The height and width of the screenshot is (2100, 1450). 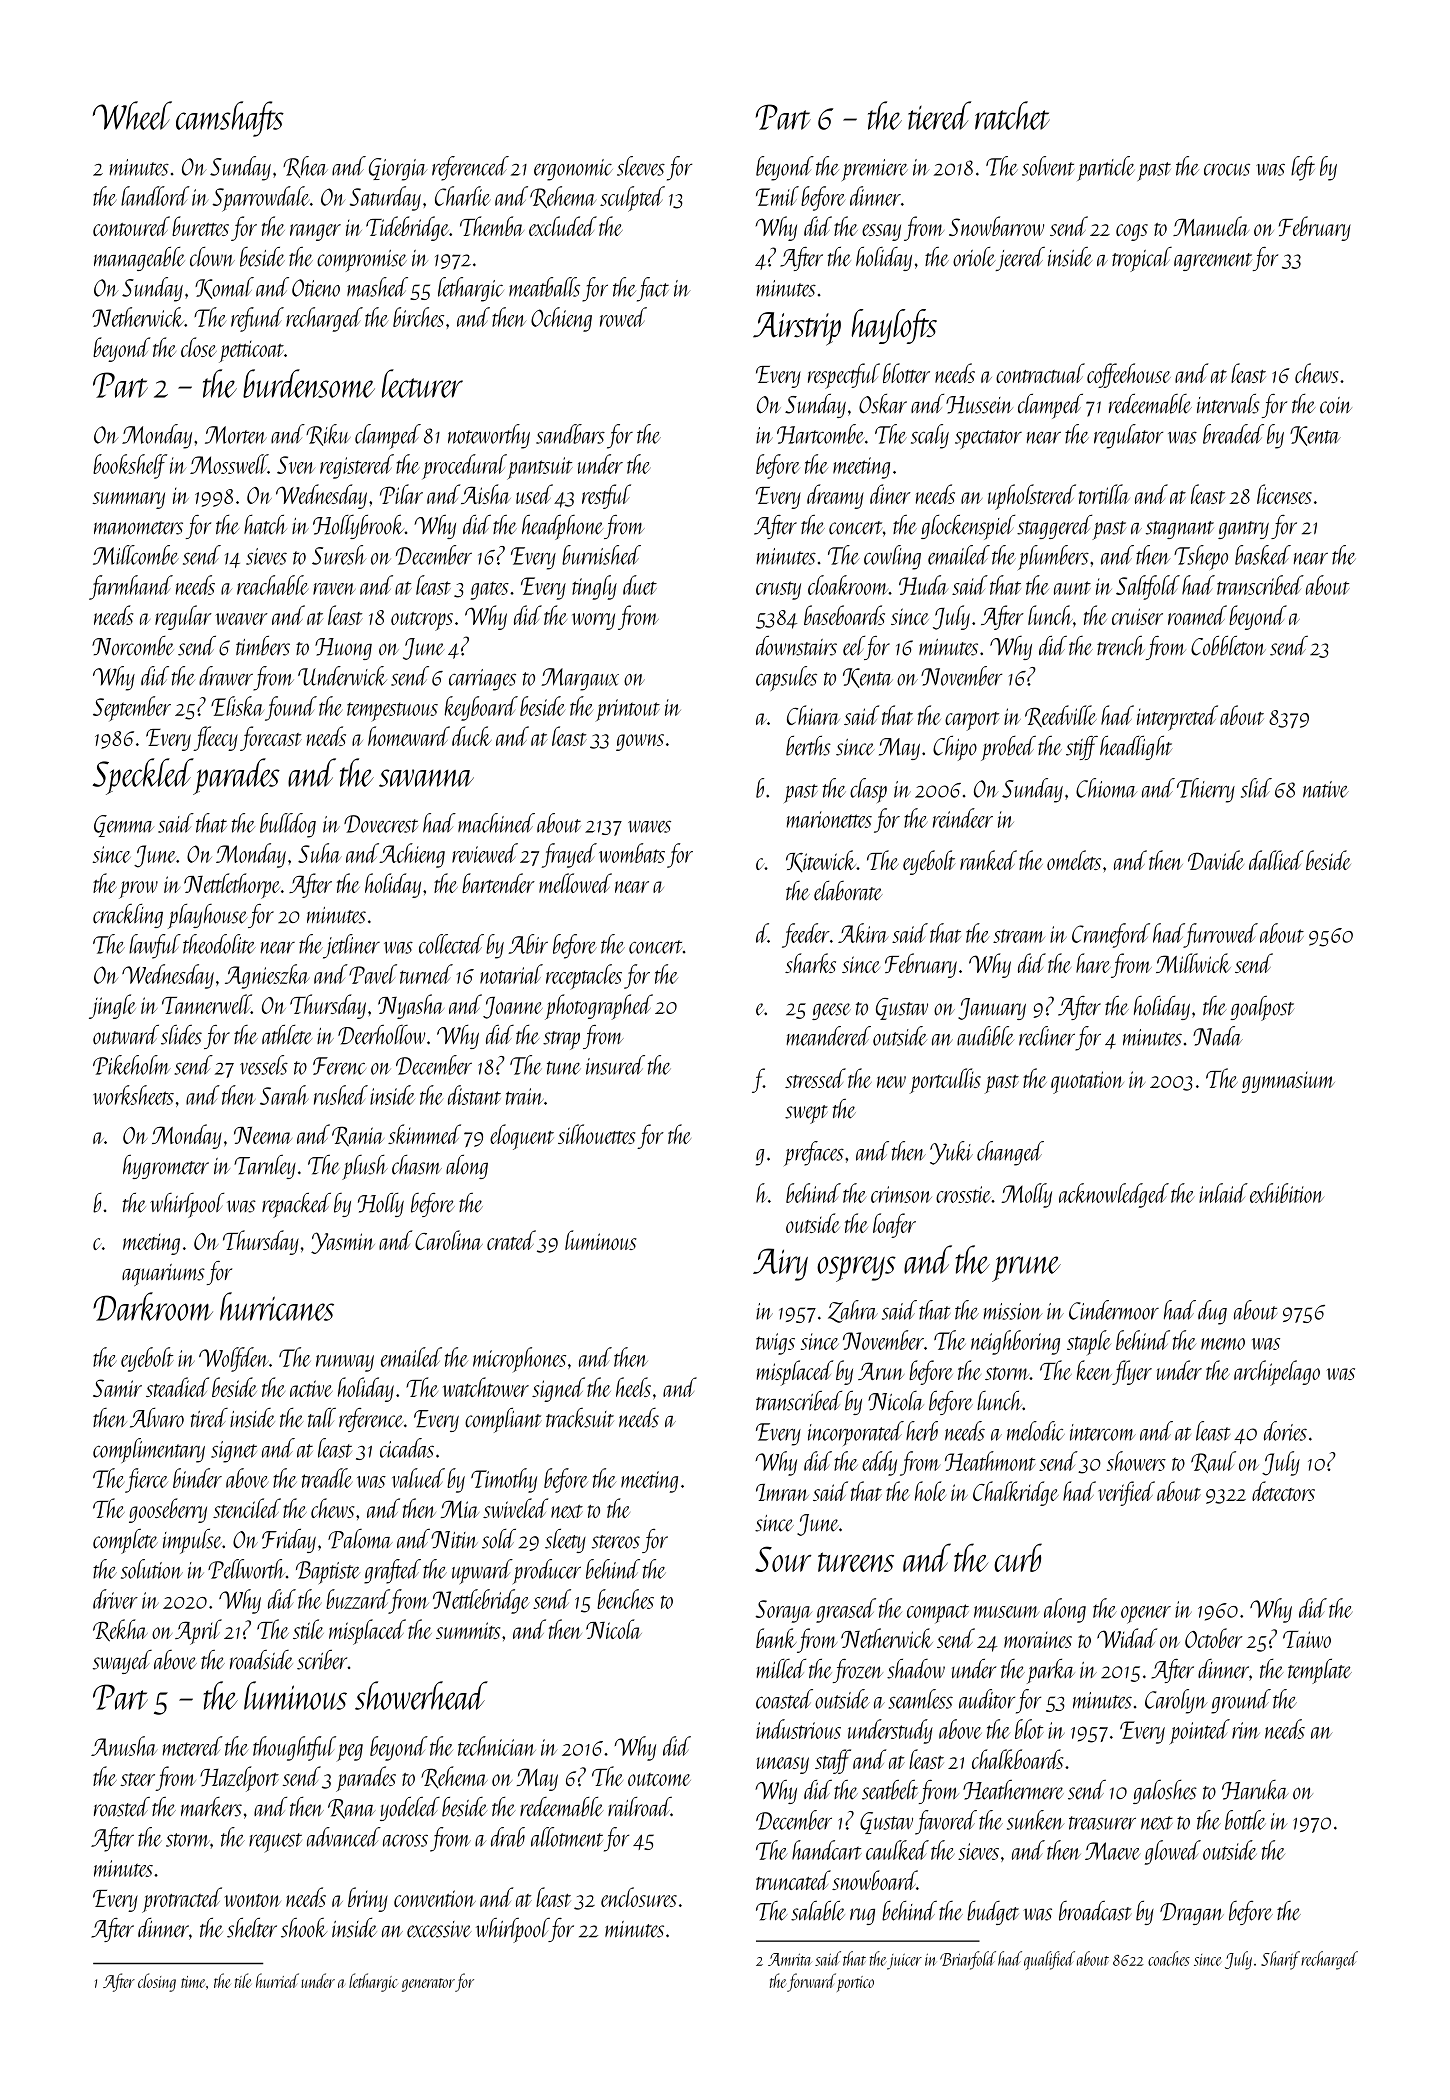 What do you see at coordinates (1121, 646) in the screenshot?
I see `trench` at bounding box center [1121, 646].
